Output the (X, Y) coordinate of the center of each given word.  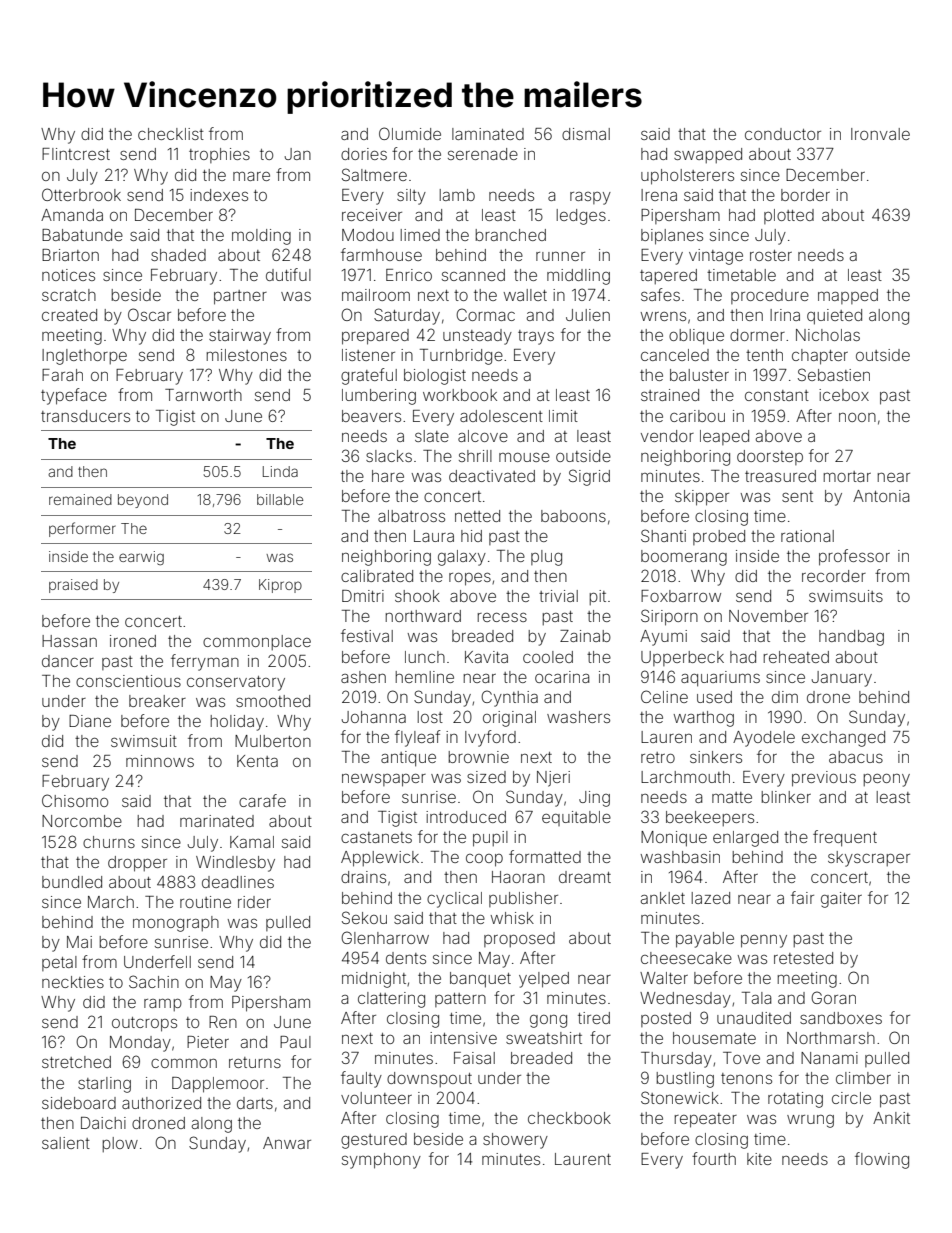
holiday (237, 723)
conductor (783, 134)
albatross (411, 516)
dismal (586, 134)
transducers (85, 416)
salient (66, 1143)
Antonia (881, 496)
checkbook (569, 1118)
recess (502, 617)
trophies (219, 155)
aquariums (720, 679)
